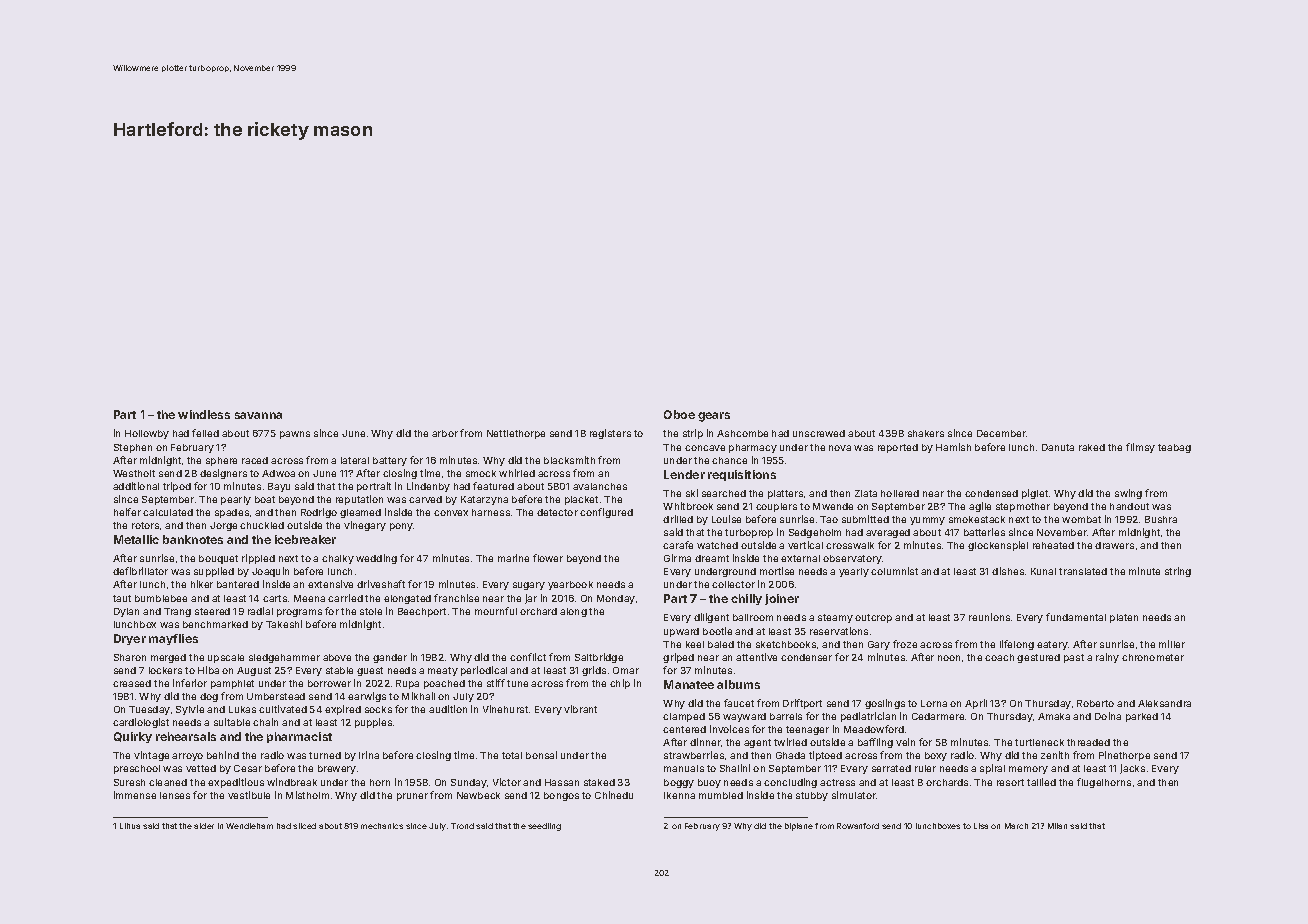 The height and width of the screenshot is (924, 1308). What do you see at coordinates (936, 756) in the screenshot?
I see `boxy` at bounding box center [936, 756].
